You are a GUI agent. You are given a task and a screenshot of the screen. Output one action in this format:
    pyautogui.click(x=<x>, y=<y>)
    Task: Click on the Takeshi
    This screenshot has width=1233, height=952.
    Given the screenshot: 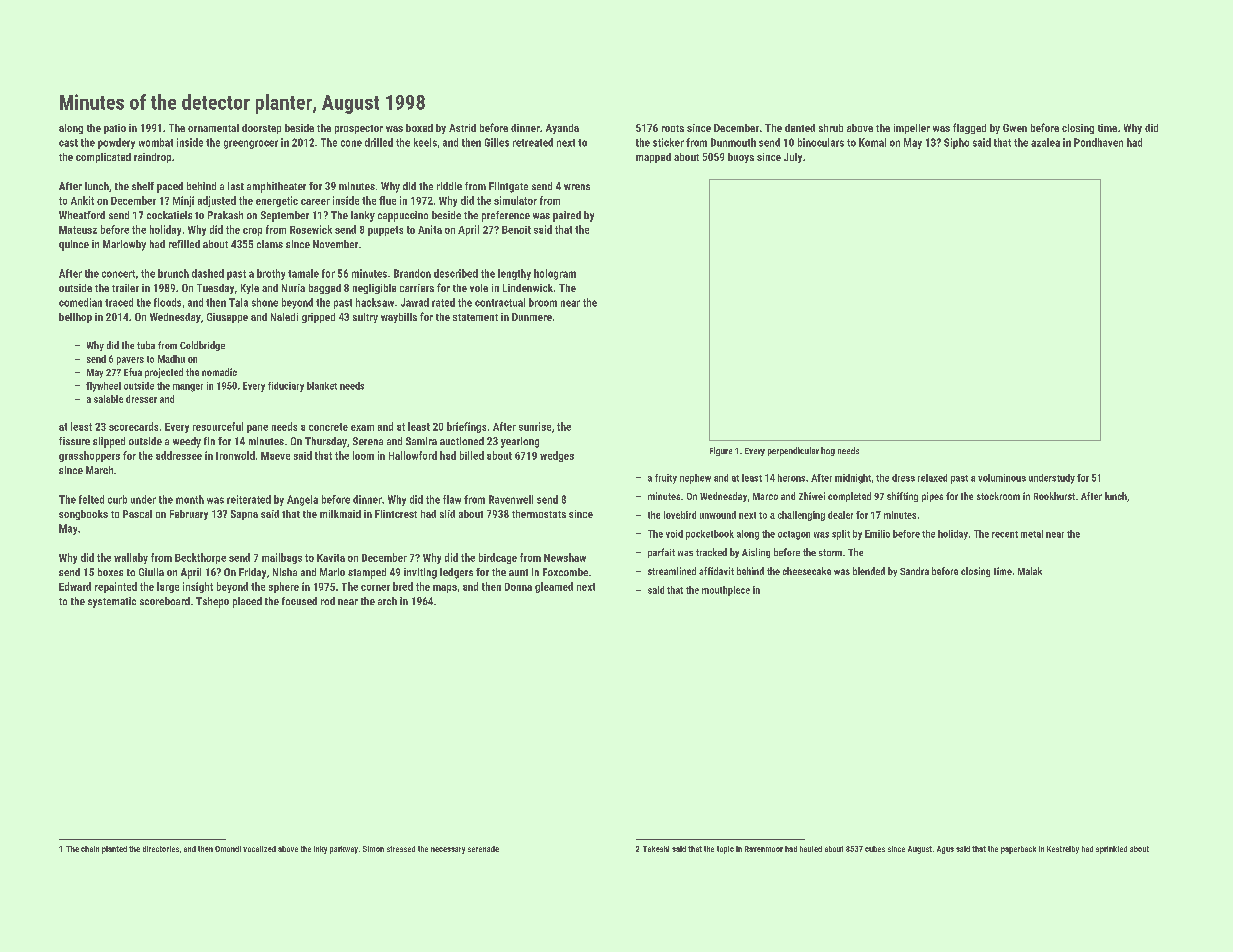 What is the action you would take?
    pyautogui.click(x=656, y=849)
